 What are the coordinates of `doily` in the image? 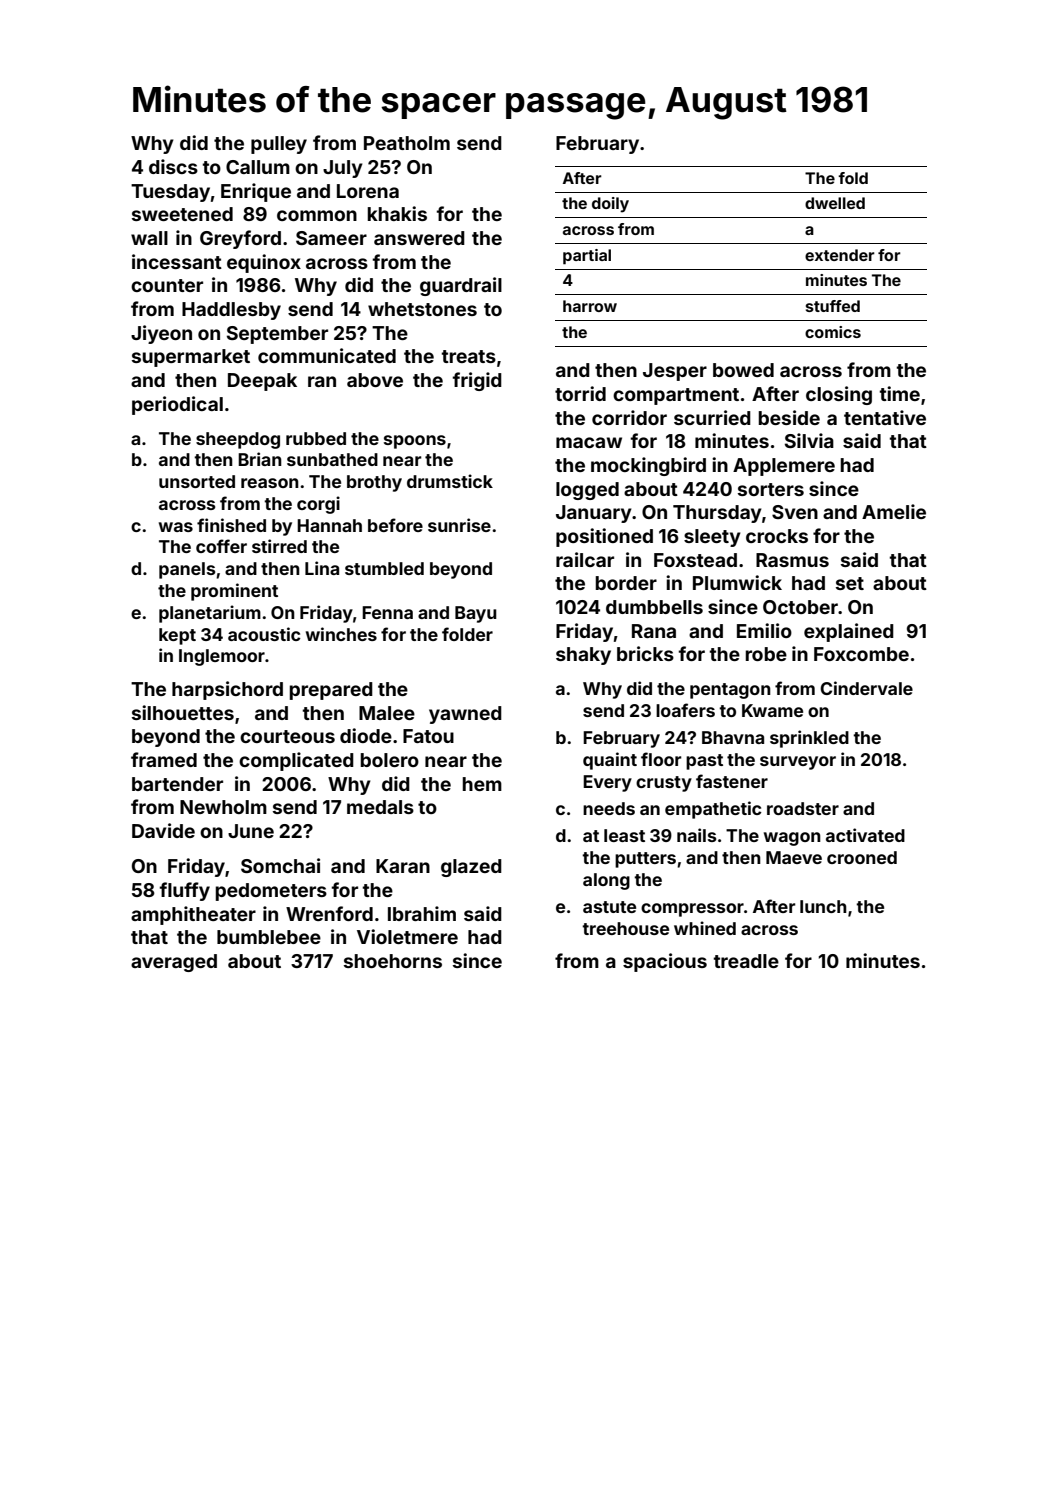 It's located at (610, 205).
